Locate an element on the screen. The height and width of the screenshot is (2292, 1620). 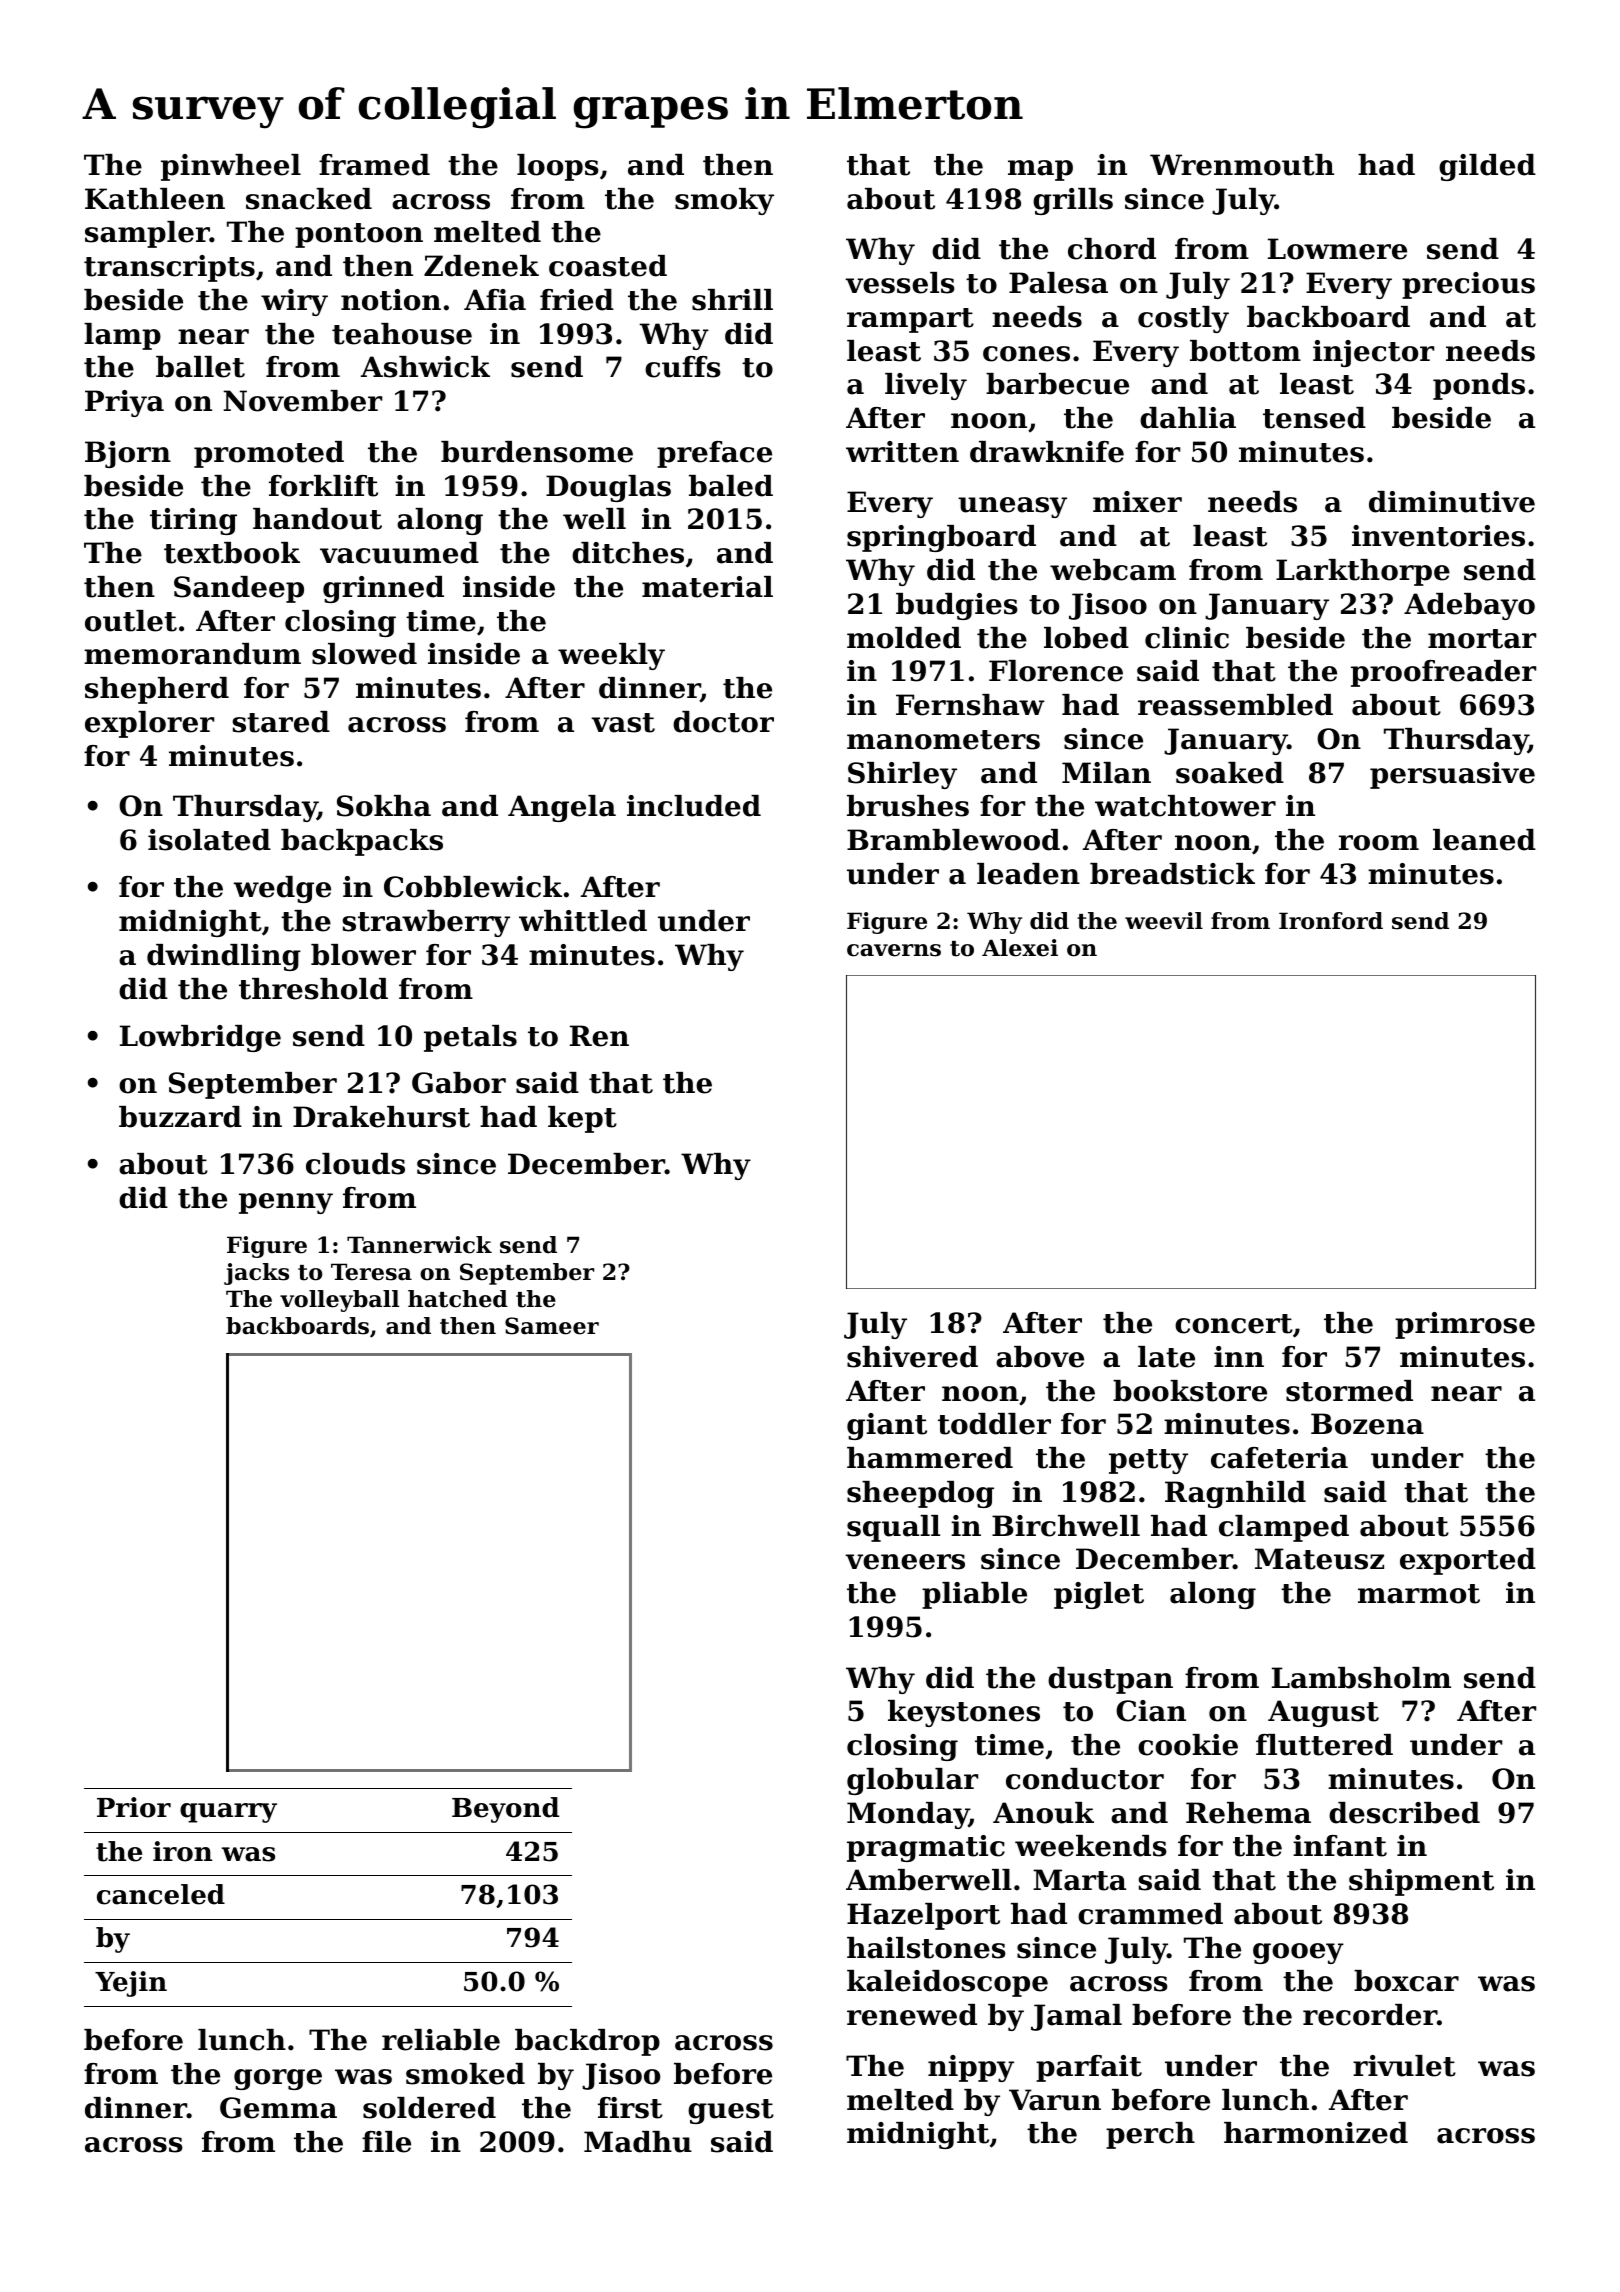
forklift is located at coordinates (323, 486).
